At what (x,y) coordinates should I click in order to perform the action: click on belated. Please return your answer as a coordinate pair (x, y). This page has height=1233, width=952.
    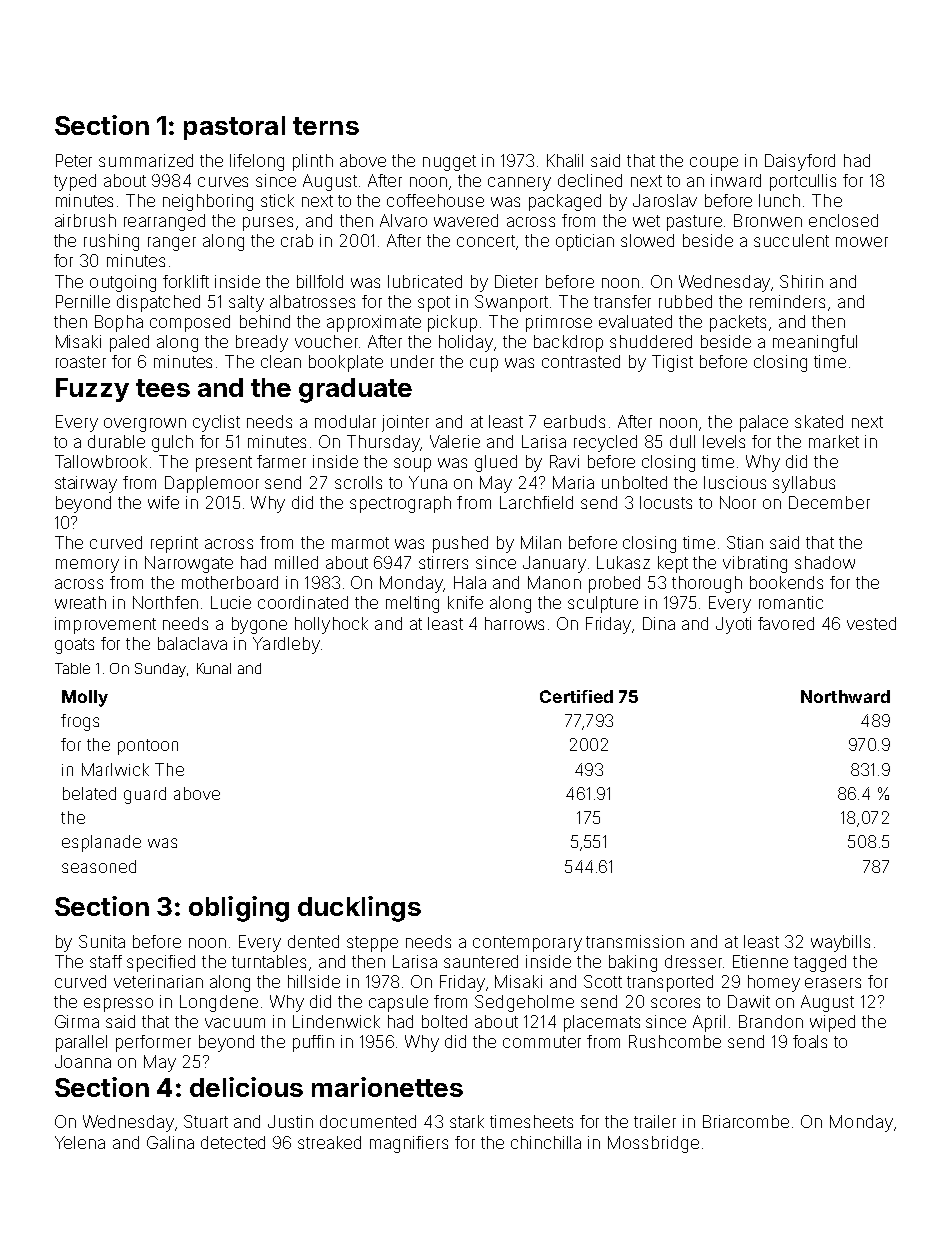
    Looking at the image, I should click on (89, 793).
